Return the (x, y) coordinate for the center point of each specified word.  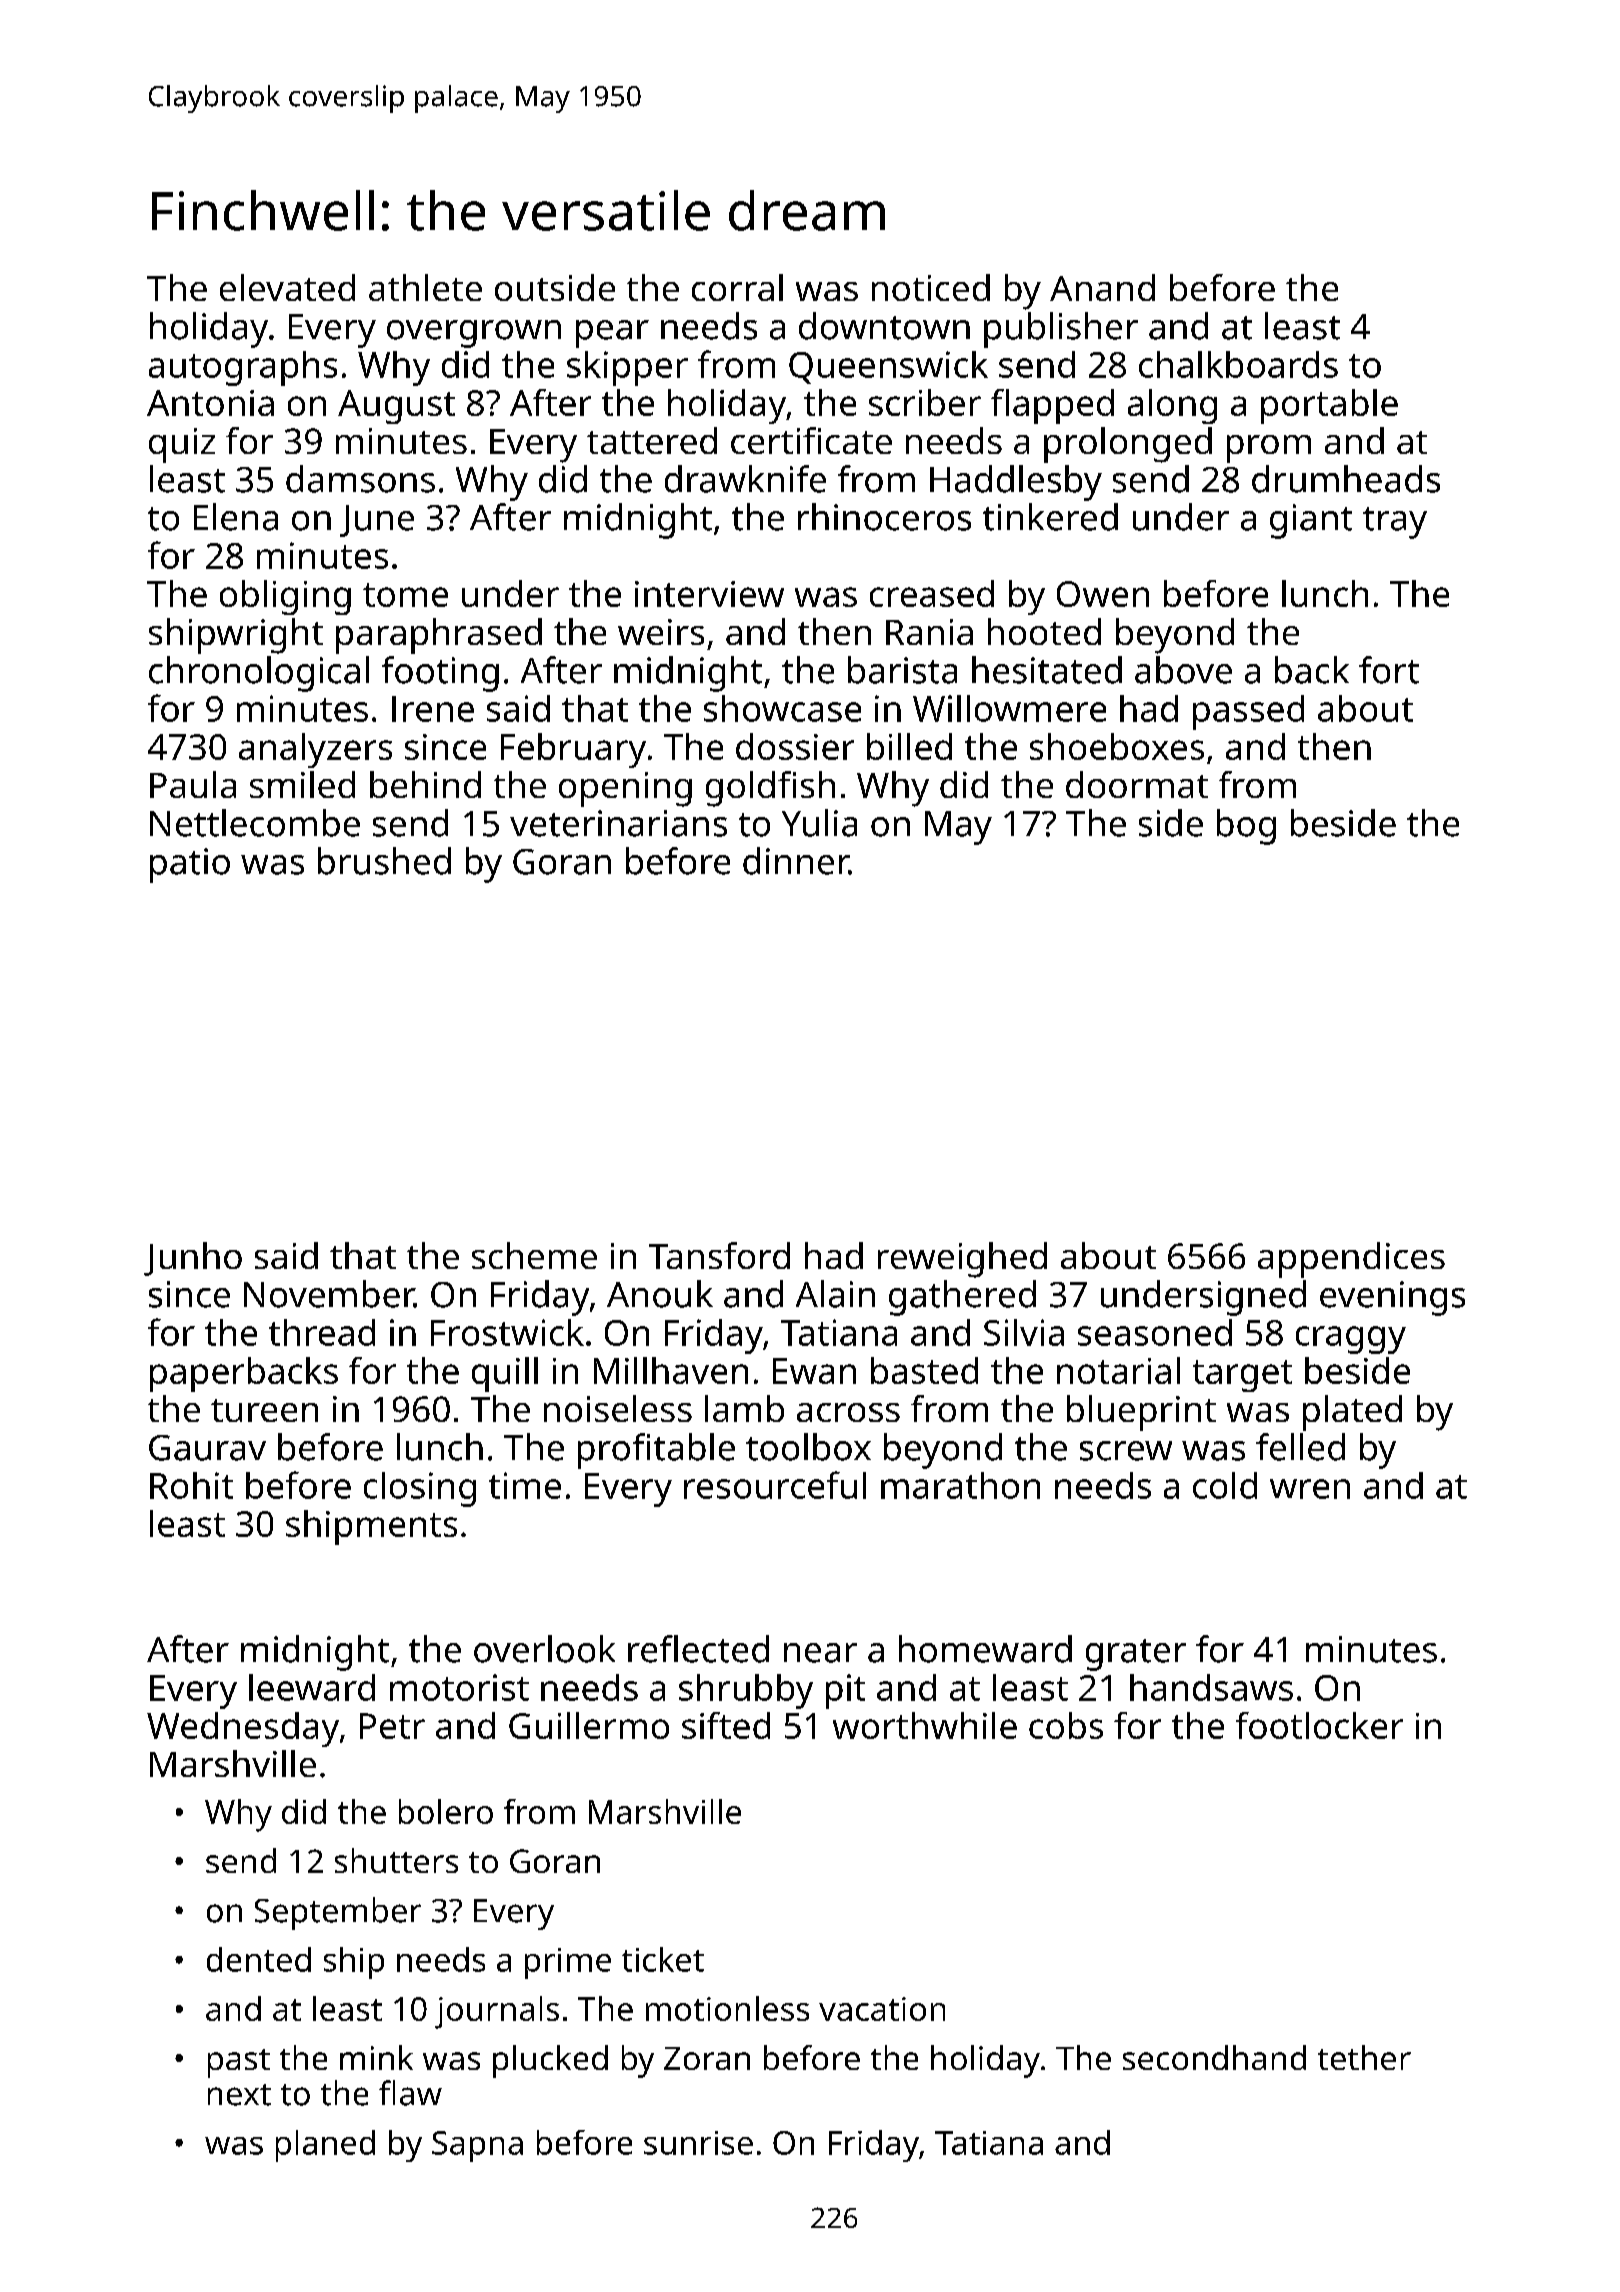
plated (1352, 1413)
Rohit (191, 1485)
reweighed (962, 1260)
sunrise (698, 2143)
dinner (796, 861)
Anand (1102, 287)
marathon (960, 1485)
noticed (931, 287)
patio (190, 865)
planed (325, 2146)
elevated (287, 287)
